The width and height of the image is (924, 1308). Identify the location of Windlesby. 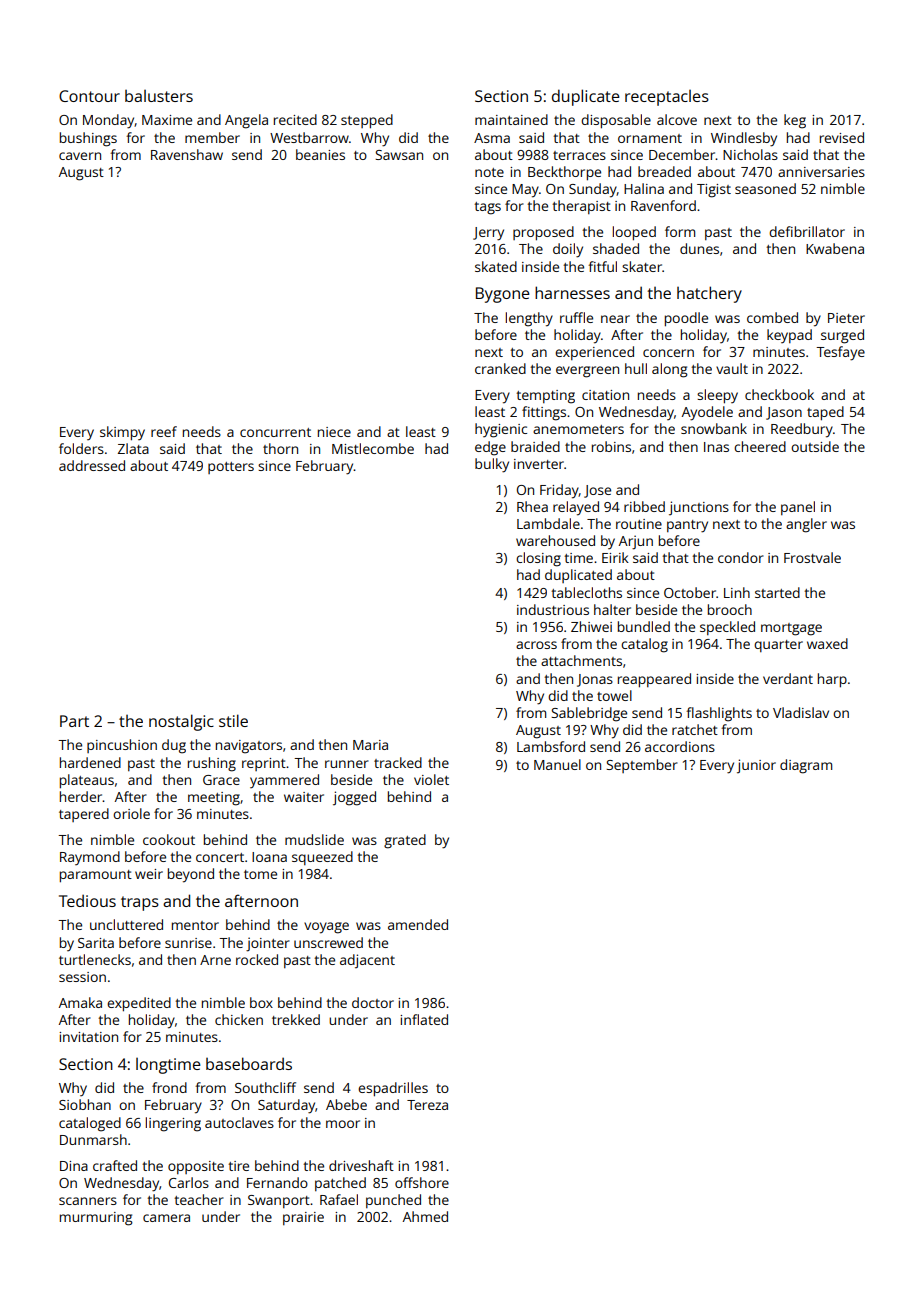
(744, 139).
